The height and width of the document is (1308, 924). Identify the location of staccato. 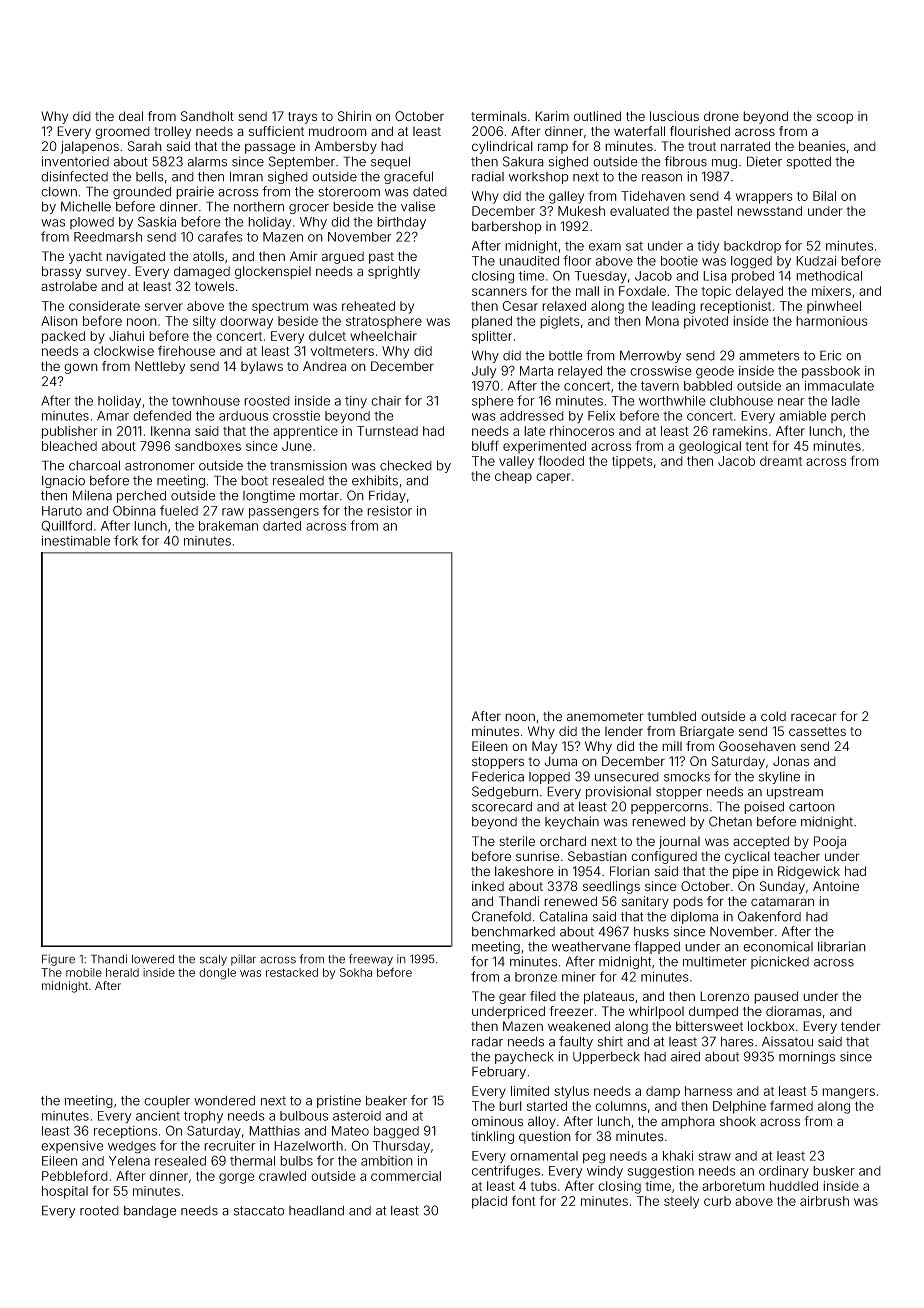
(259, 1211).
